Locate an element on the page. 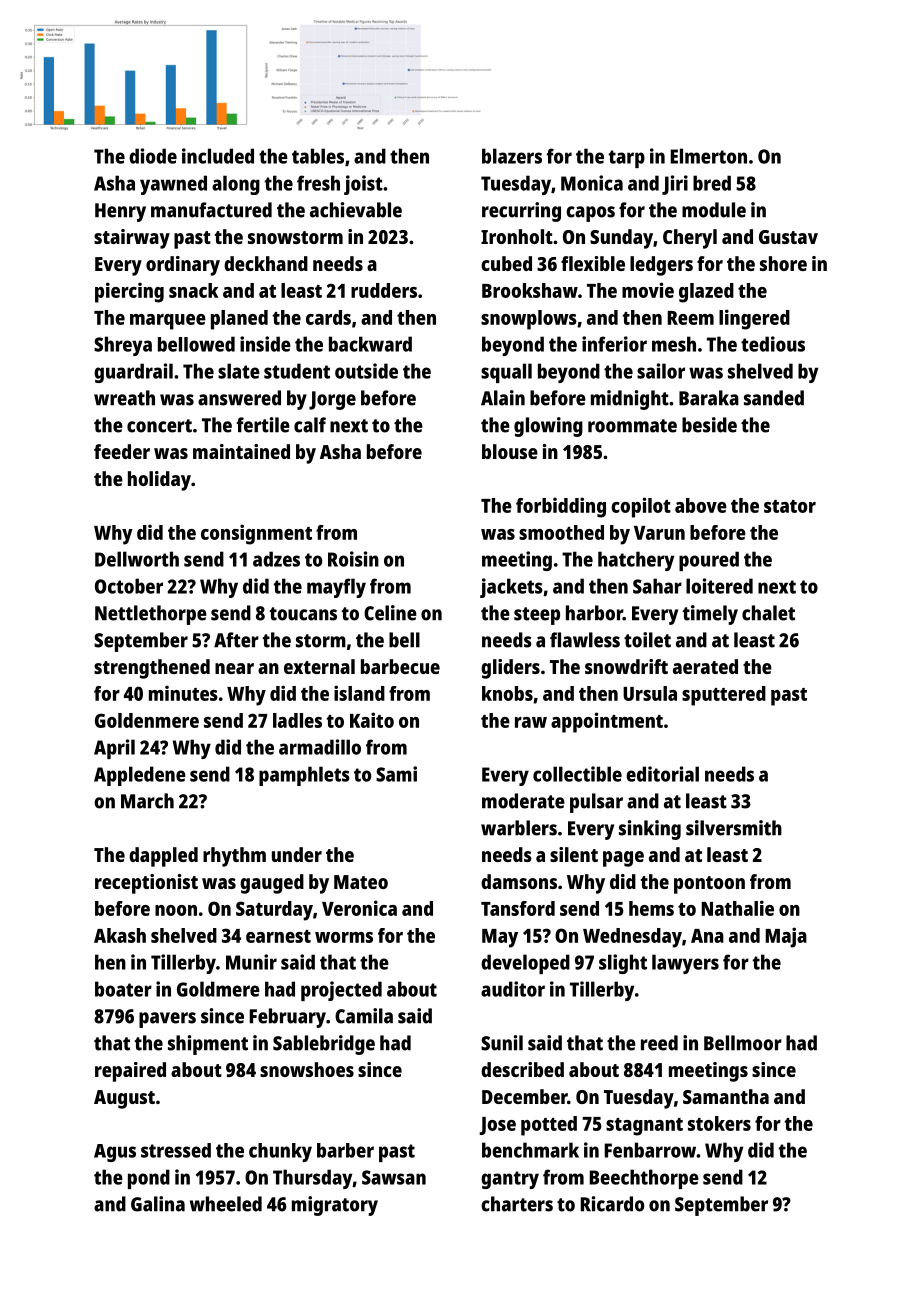 The height and width of the document is (1314, 924). feeder is located at coordinates (122, 451).
